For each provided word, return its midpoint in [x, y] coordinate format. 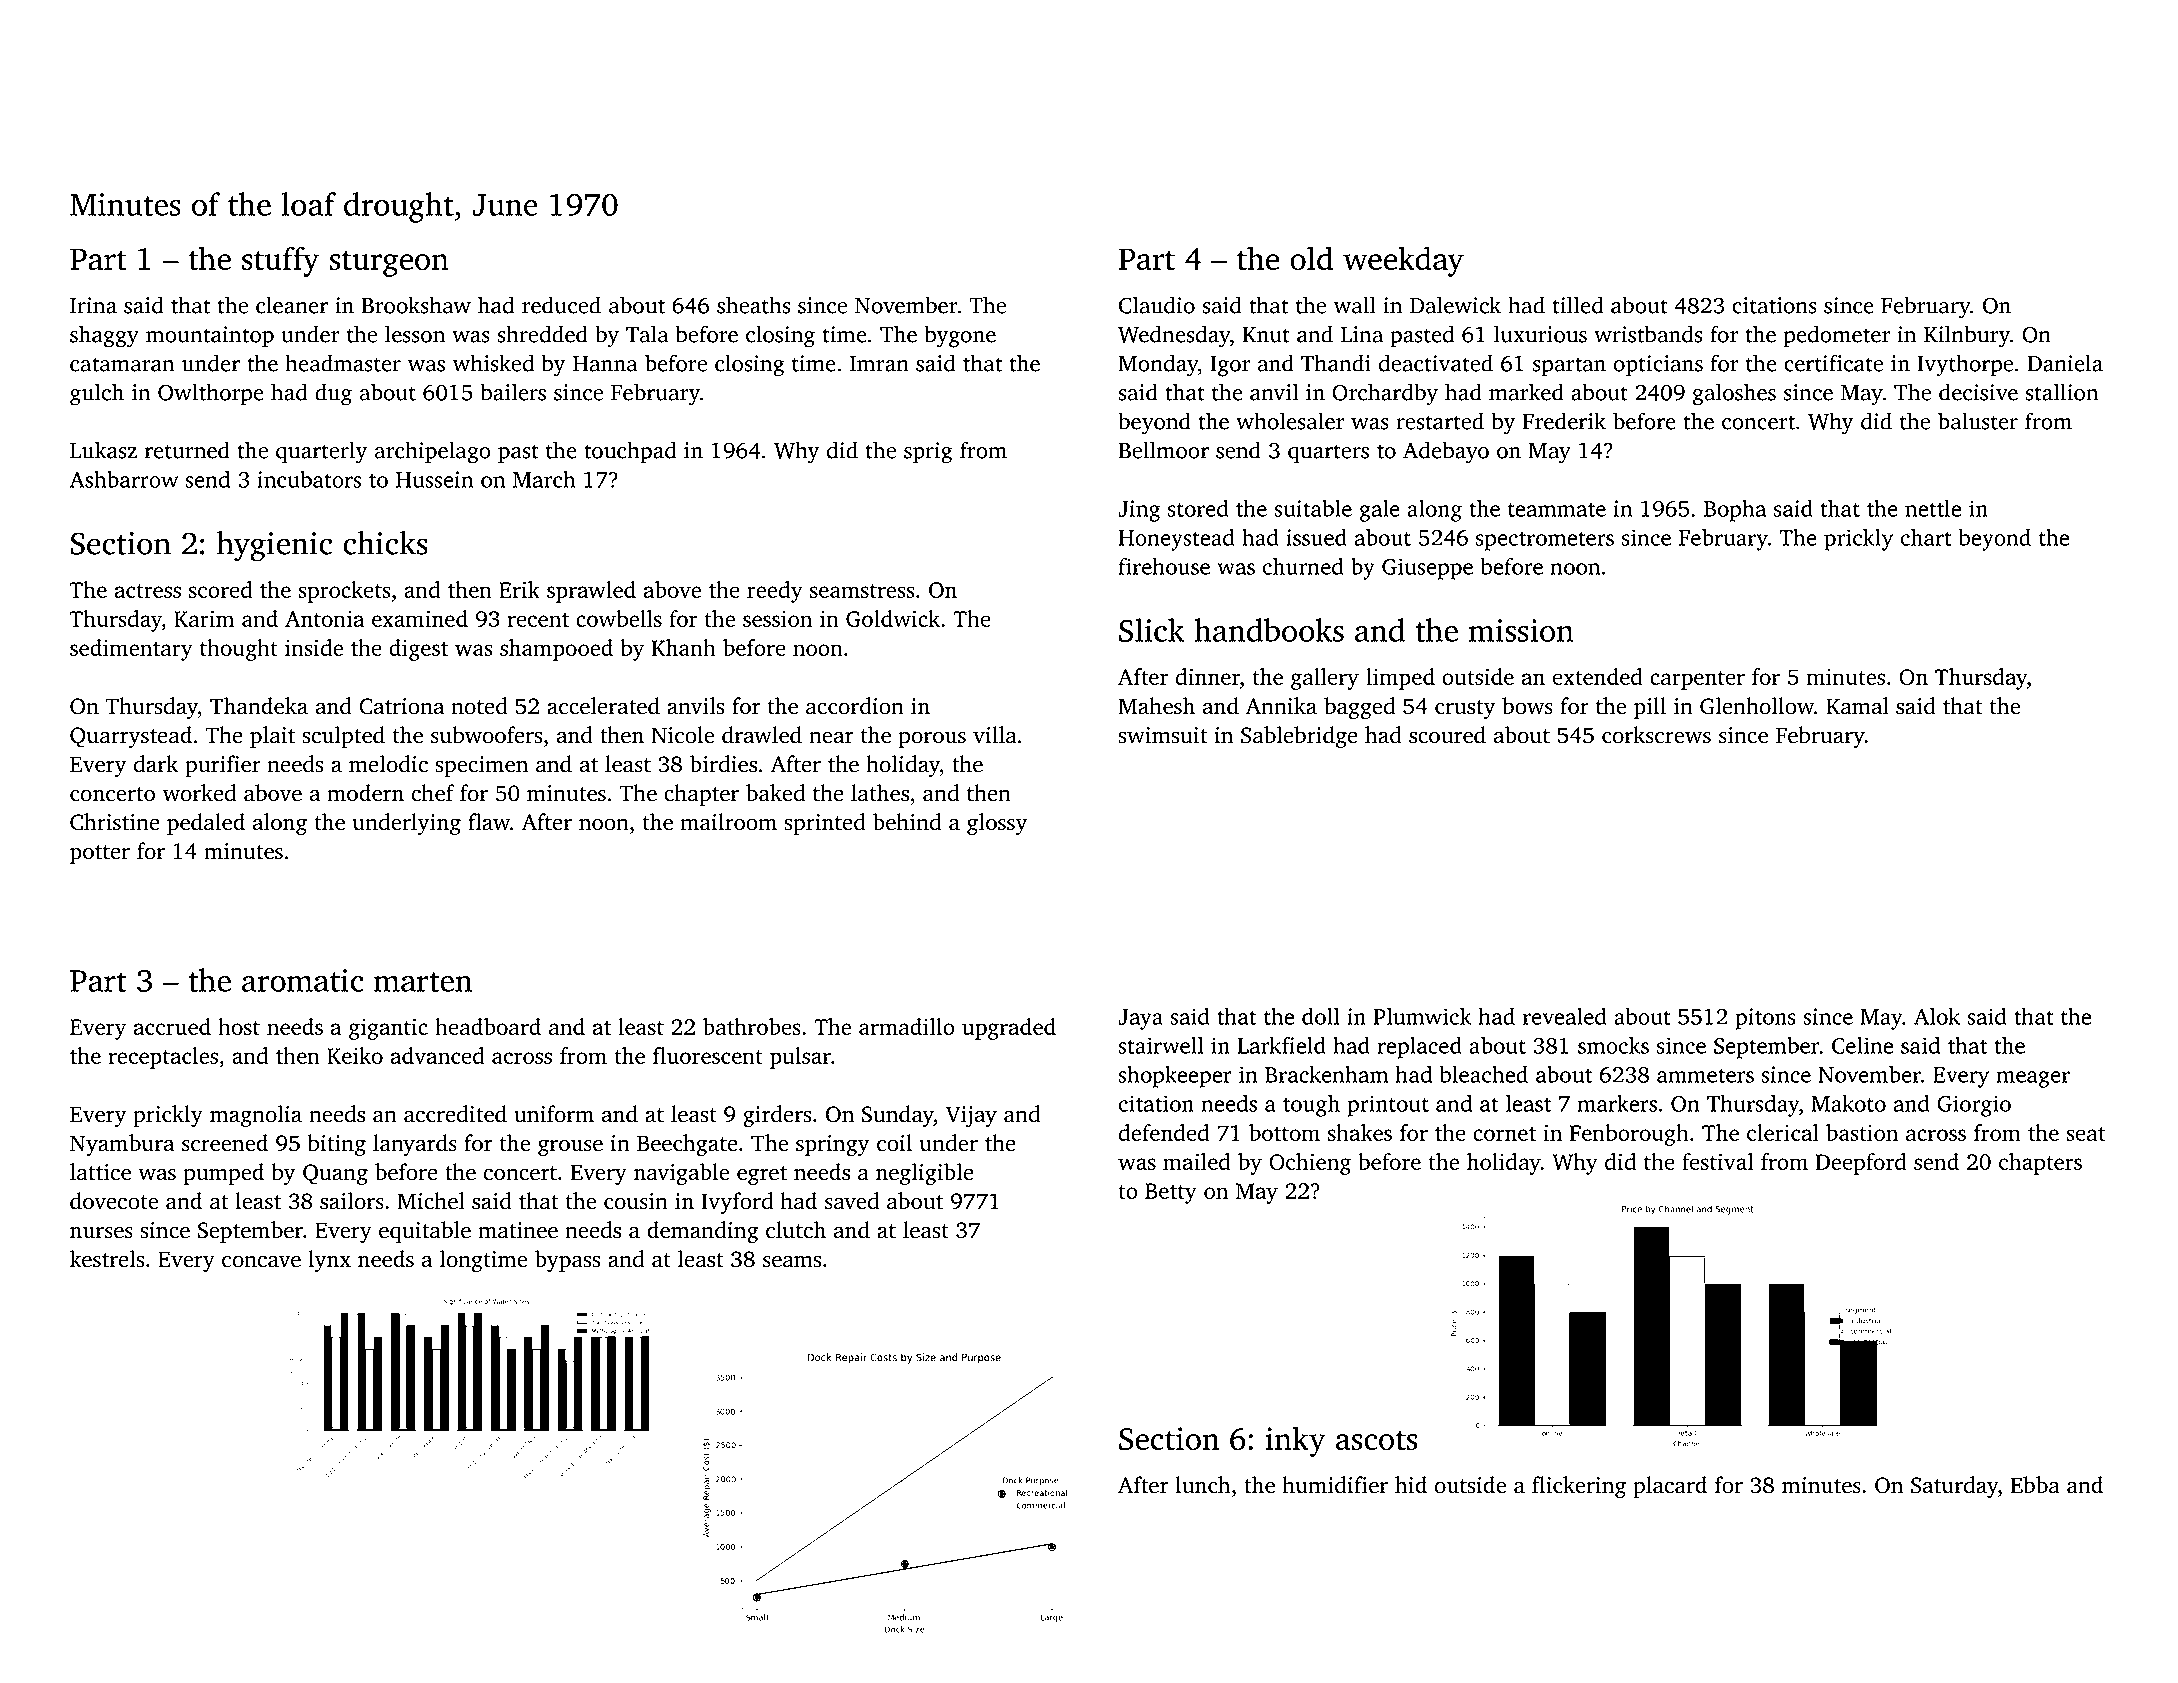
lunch [1202, 1485]
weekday [1403, 261]
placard [1670, 1487]
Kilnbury [1967, 336]
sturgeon [389, 263]
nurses [101, 1232]
